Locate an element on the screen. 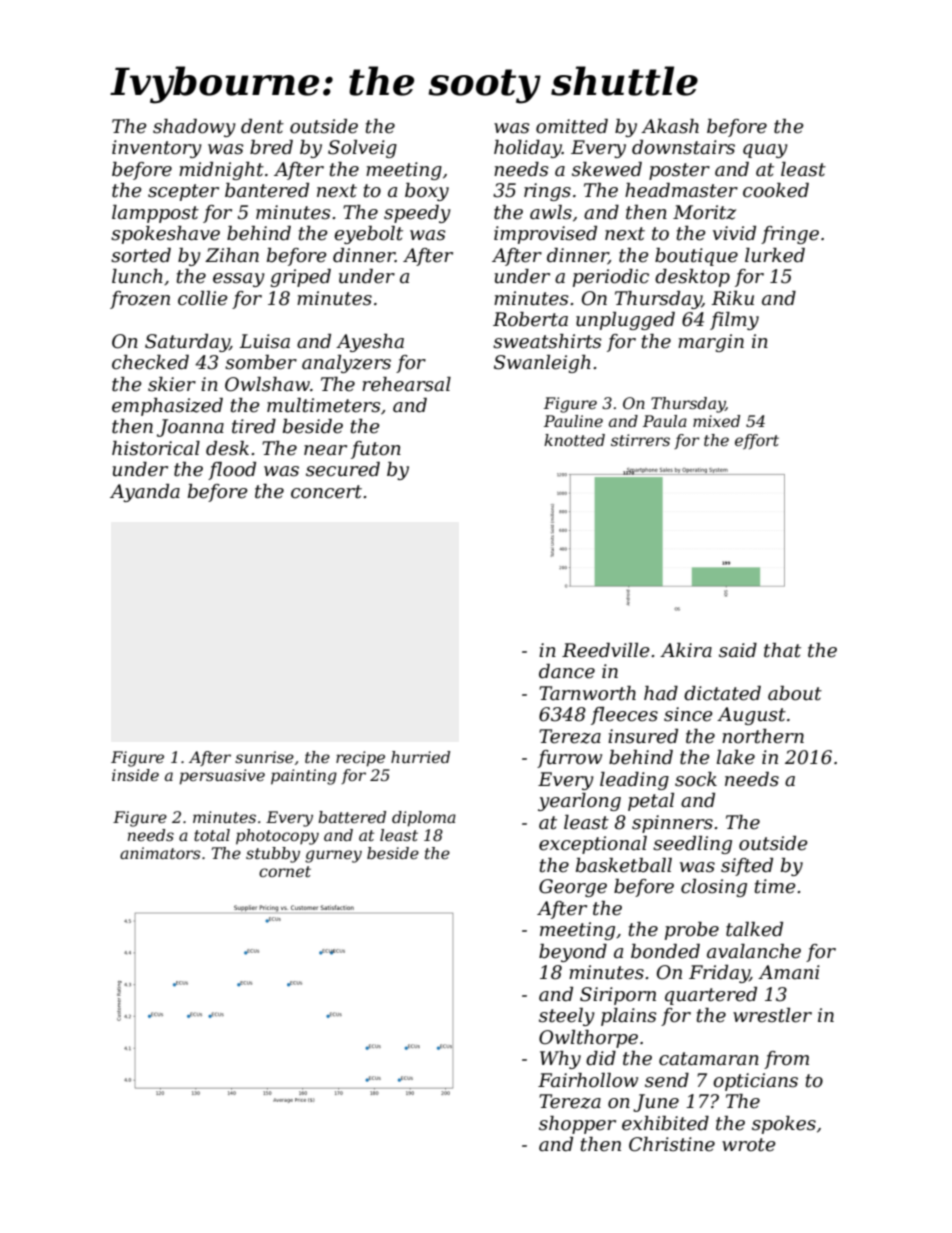  shadowy is located at coordinates (194, 128).
